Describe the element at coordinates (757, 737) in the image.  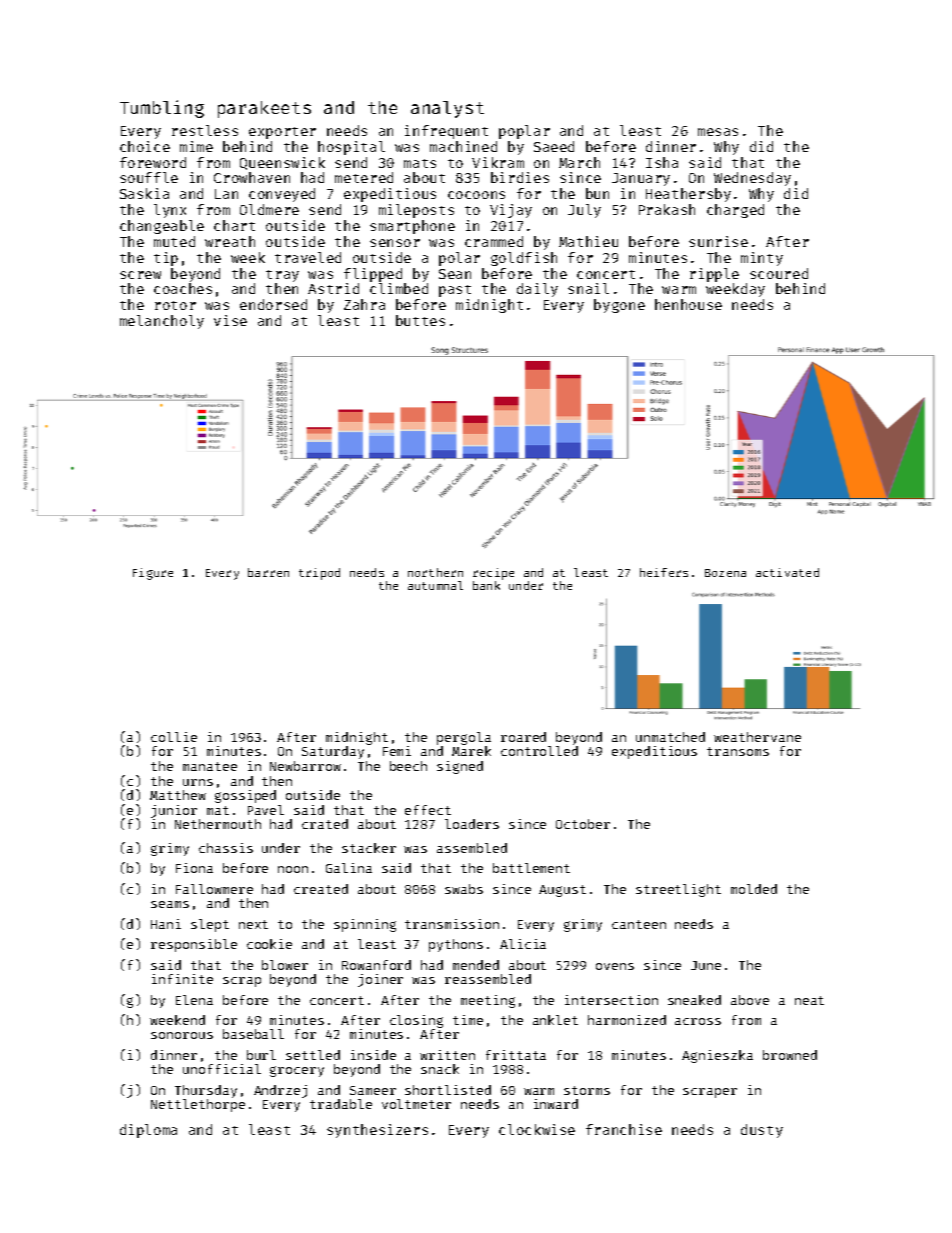
I see `weathervane` at that location.
